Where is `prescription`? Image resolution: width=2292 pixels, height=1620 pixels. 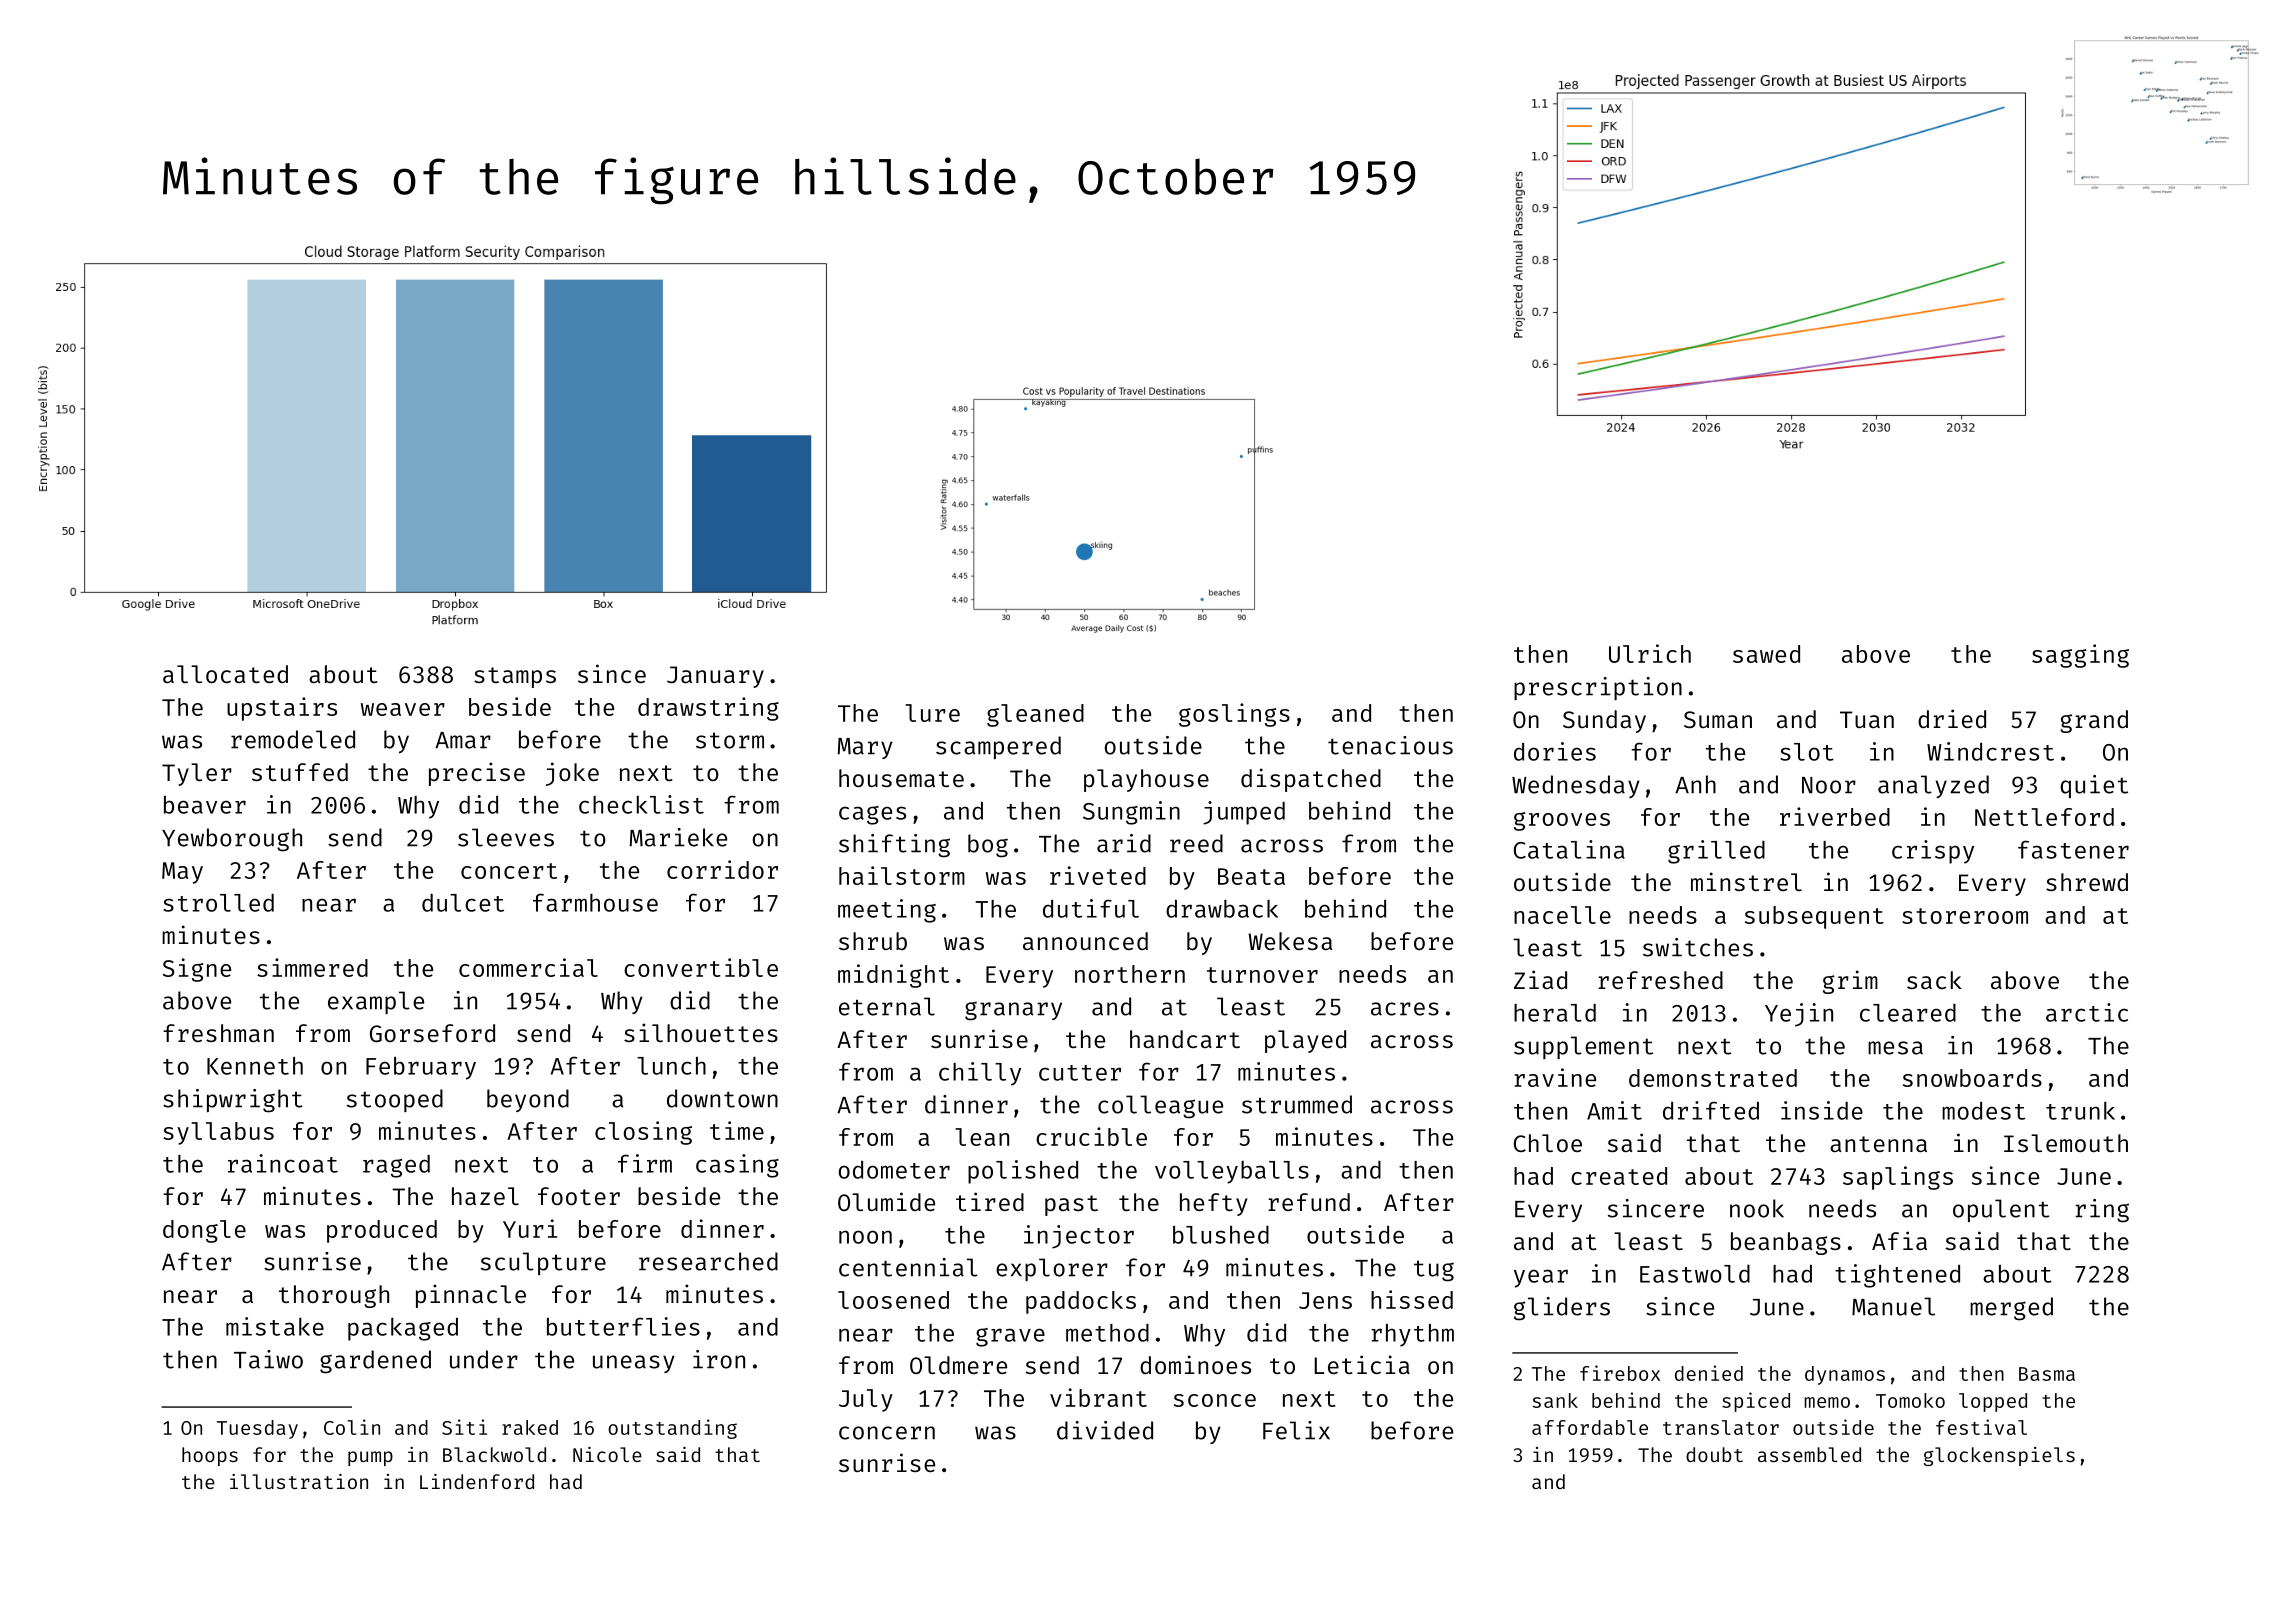
prescription is located at coordinates (1598, 688).
